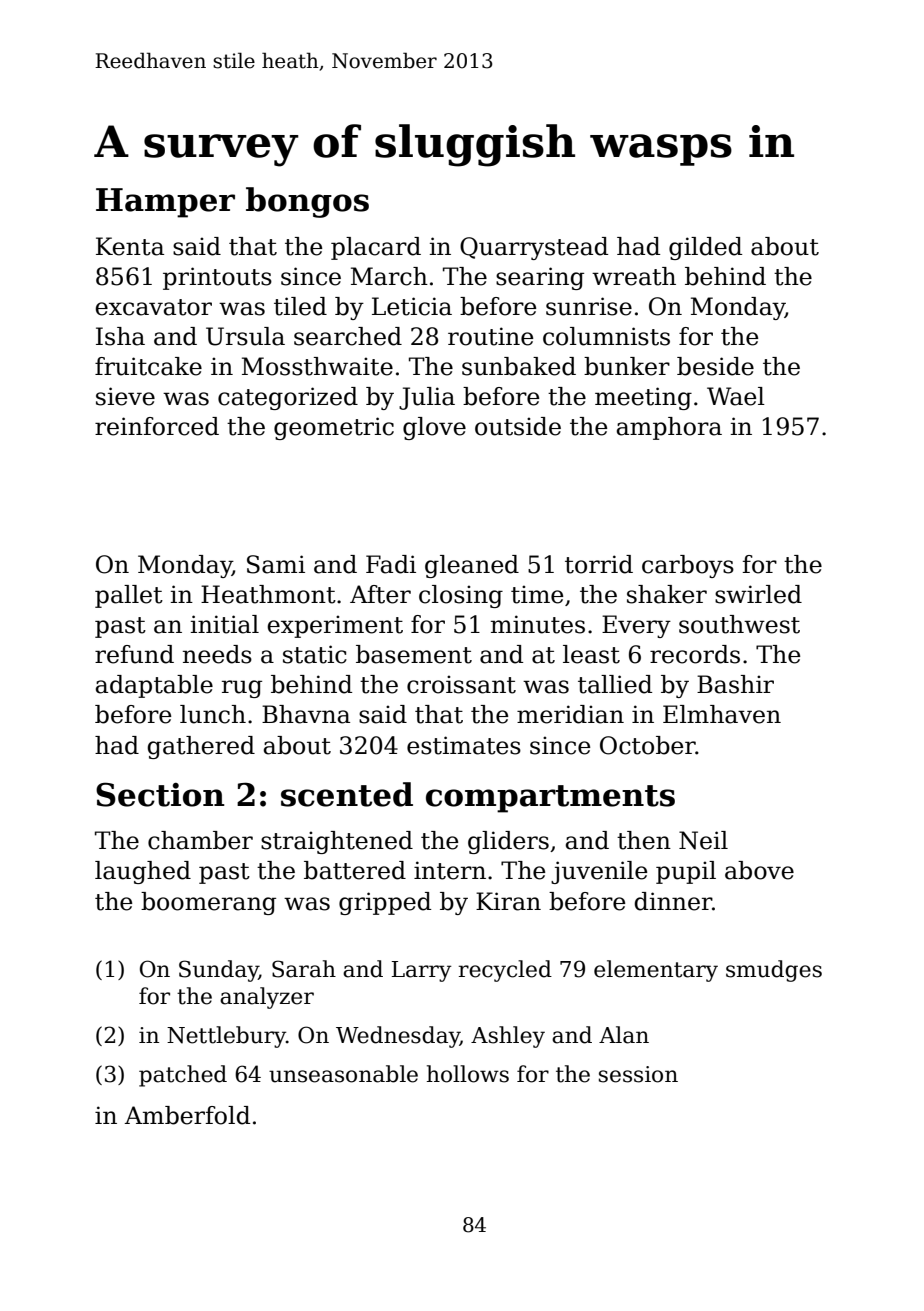 The width and height of the screenshot is (924, 1311). I want to click on Quarrystead, so click(534, 248).
